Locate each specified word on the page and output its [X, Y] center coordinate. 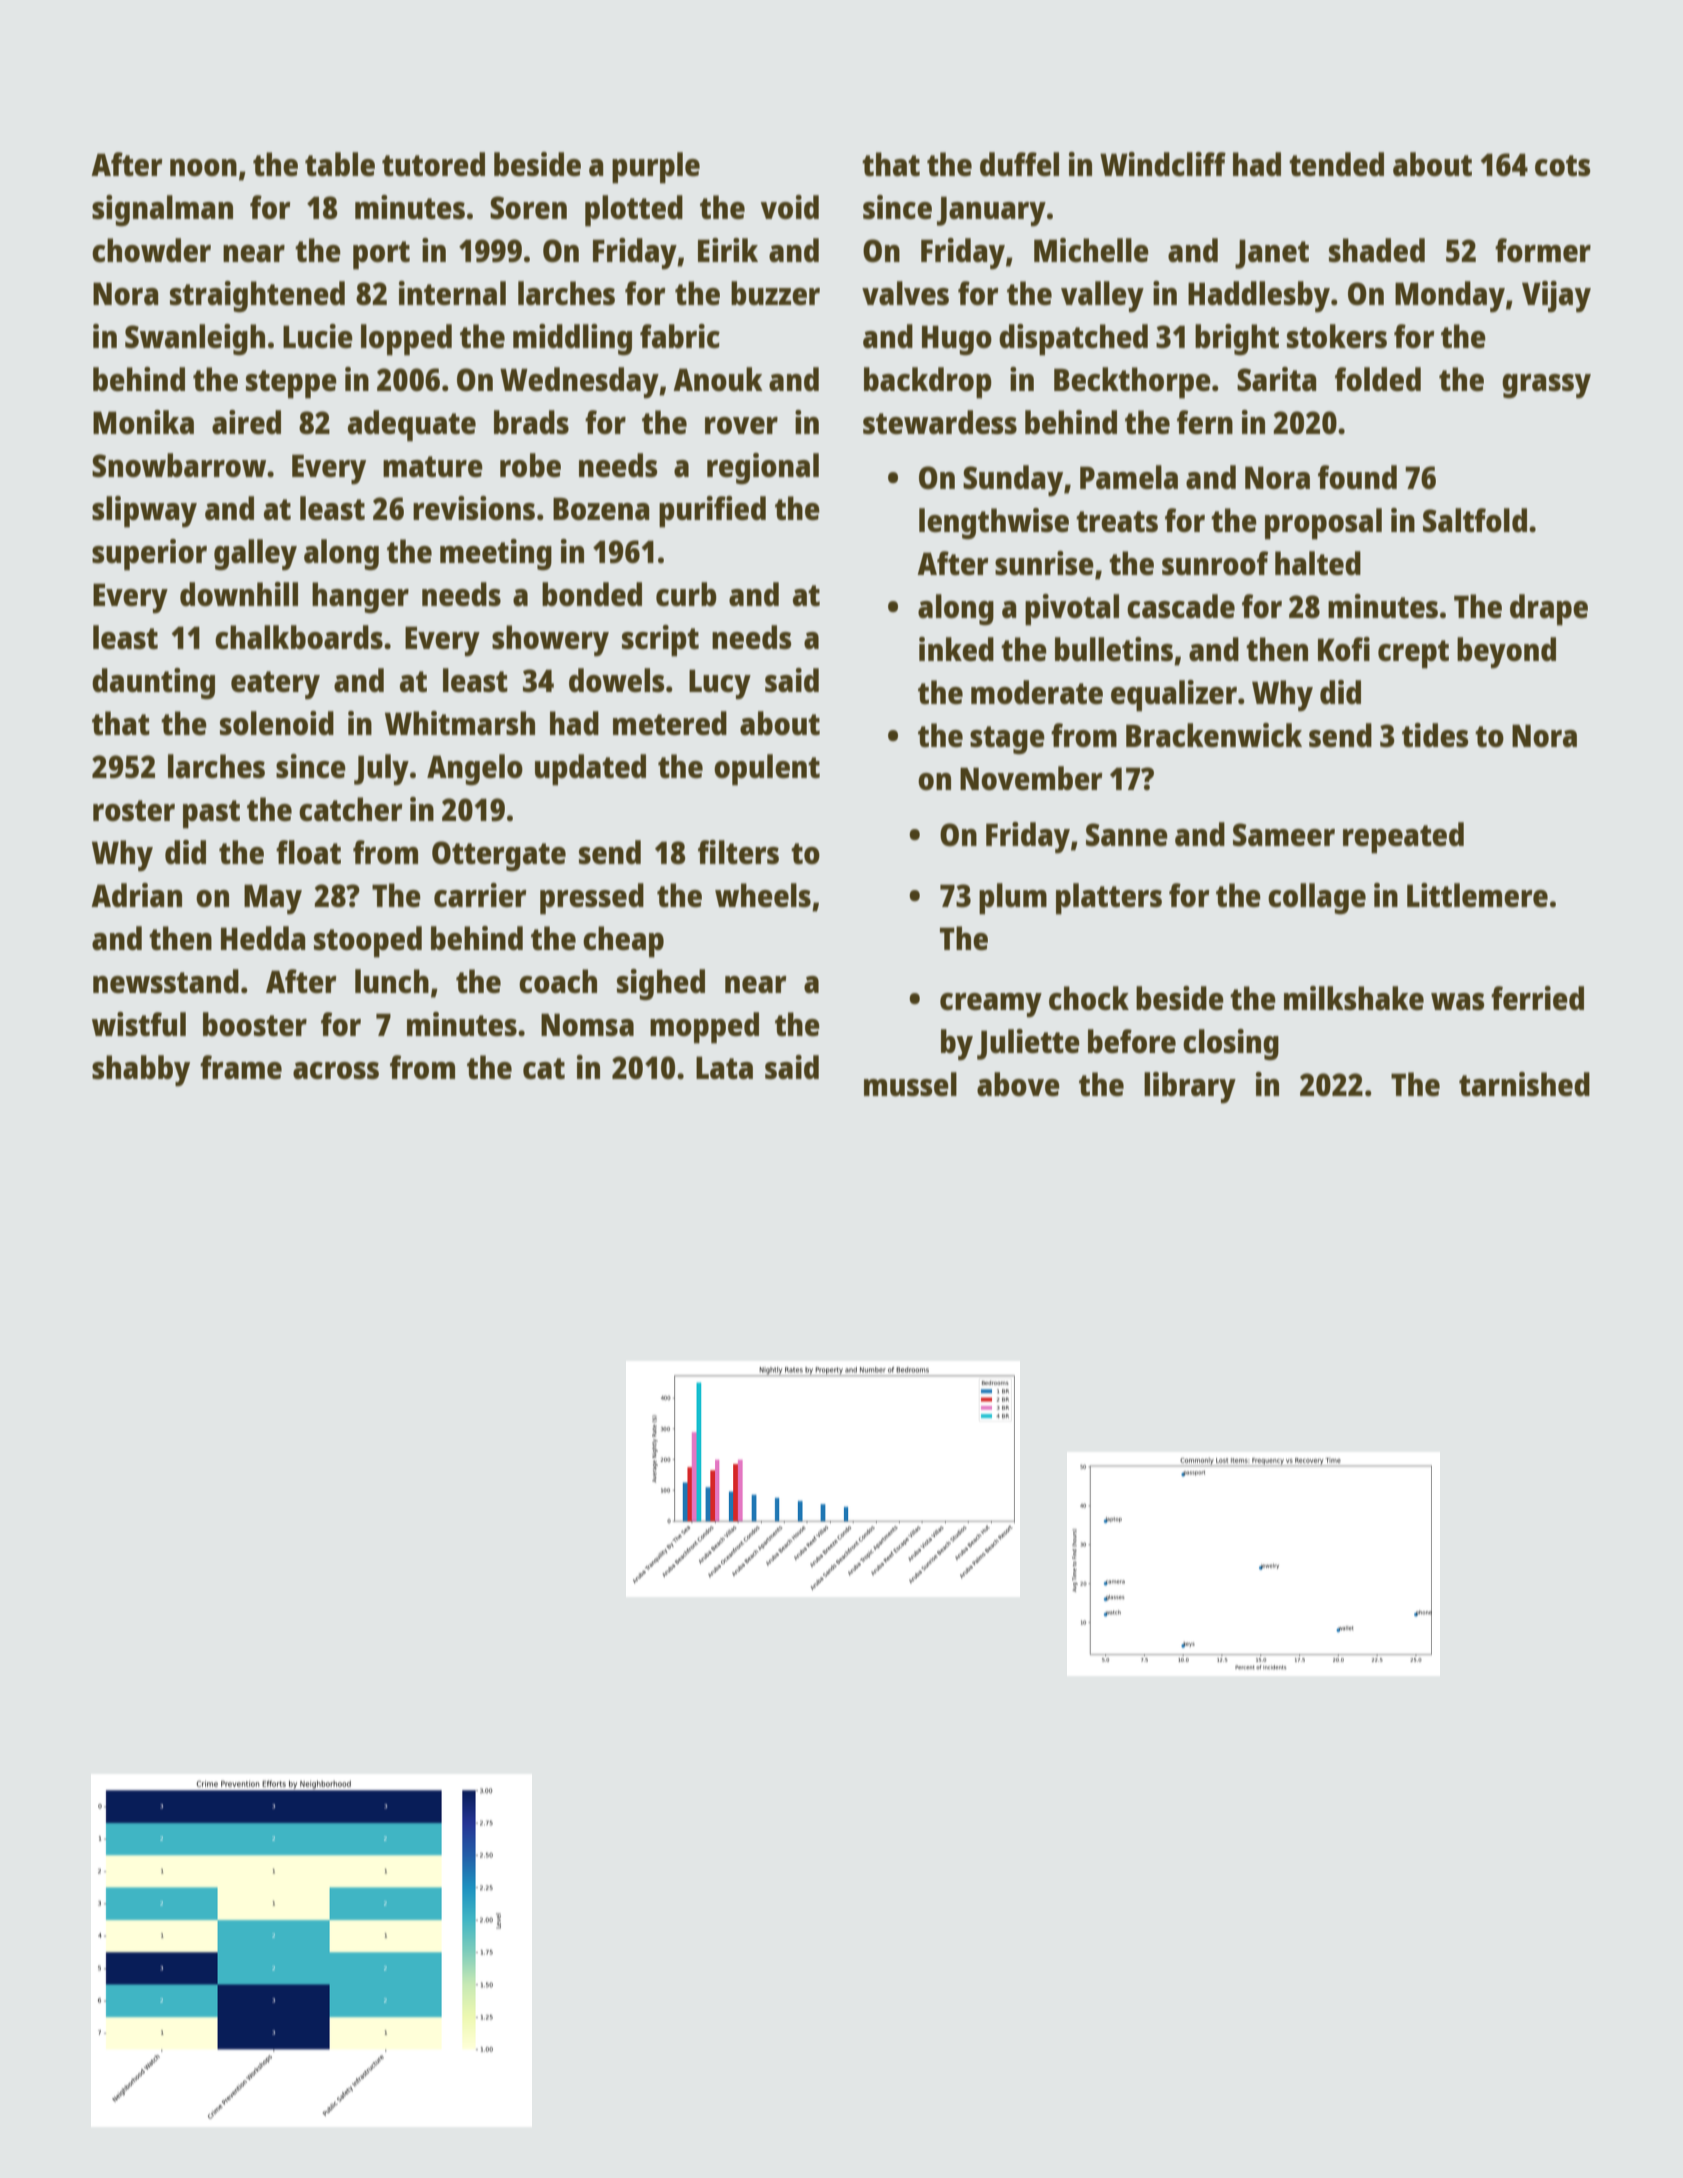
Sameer [1284, 835]
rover [741, 425]
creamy [991, 1005]
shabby [141, 1071]
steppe [291, 384]
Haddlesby [1259, 297]
